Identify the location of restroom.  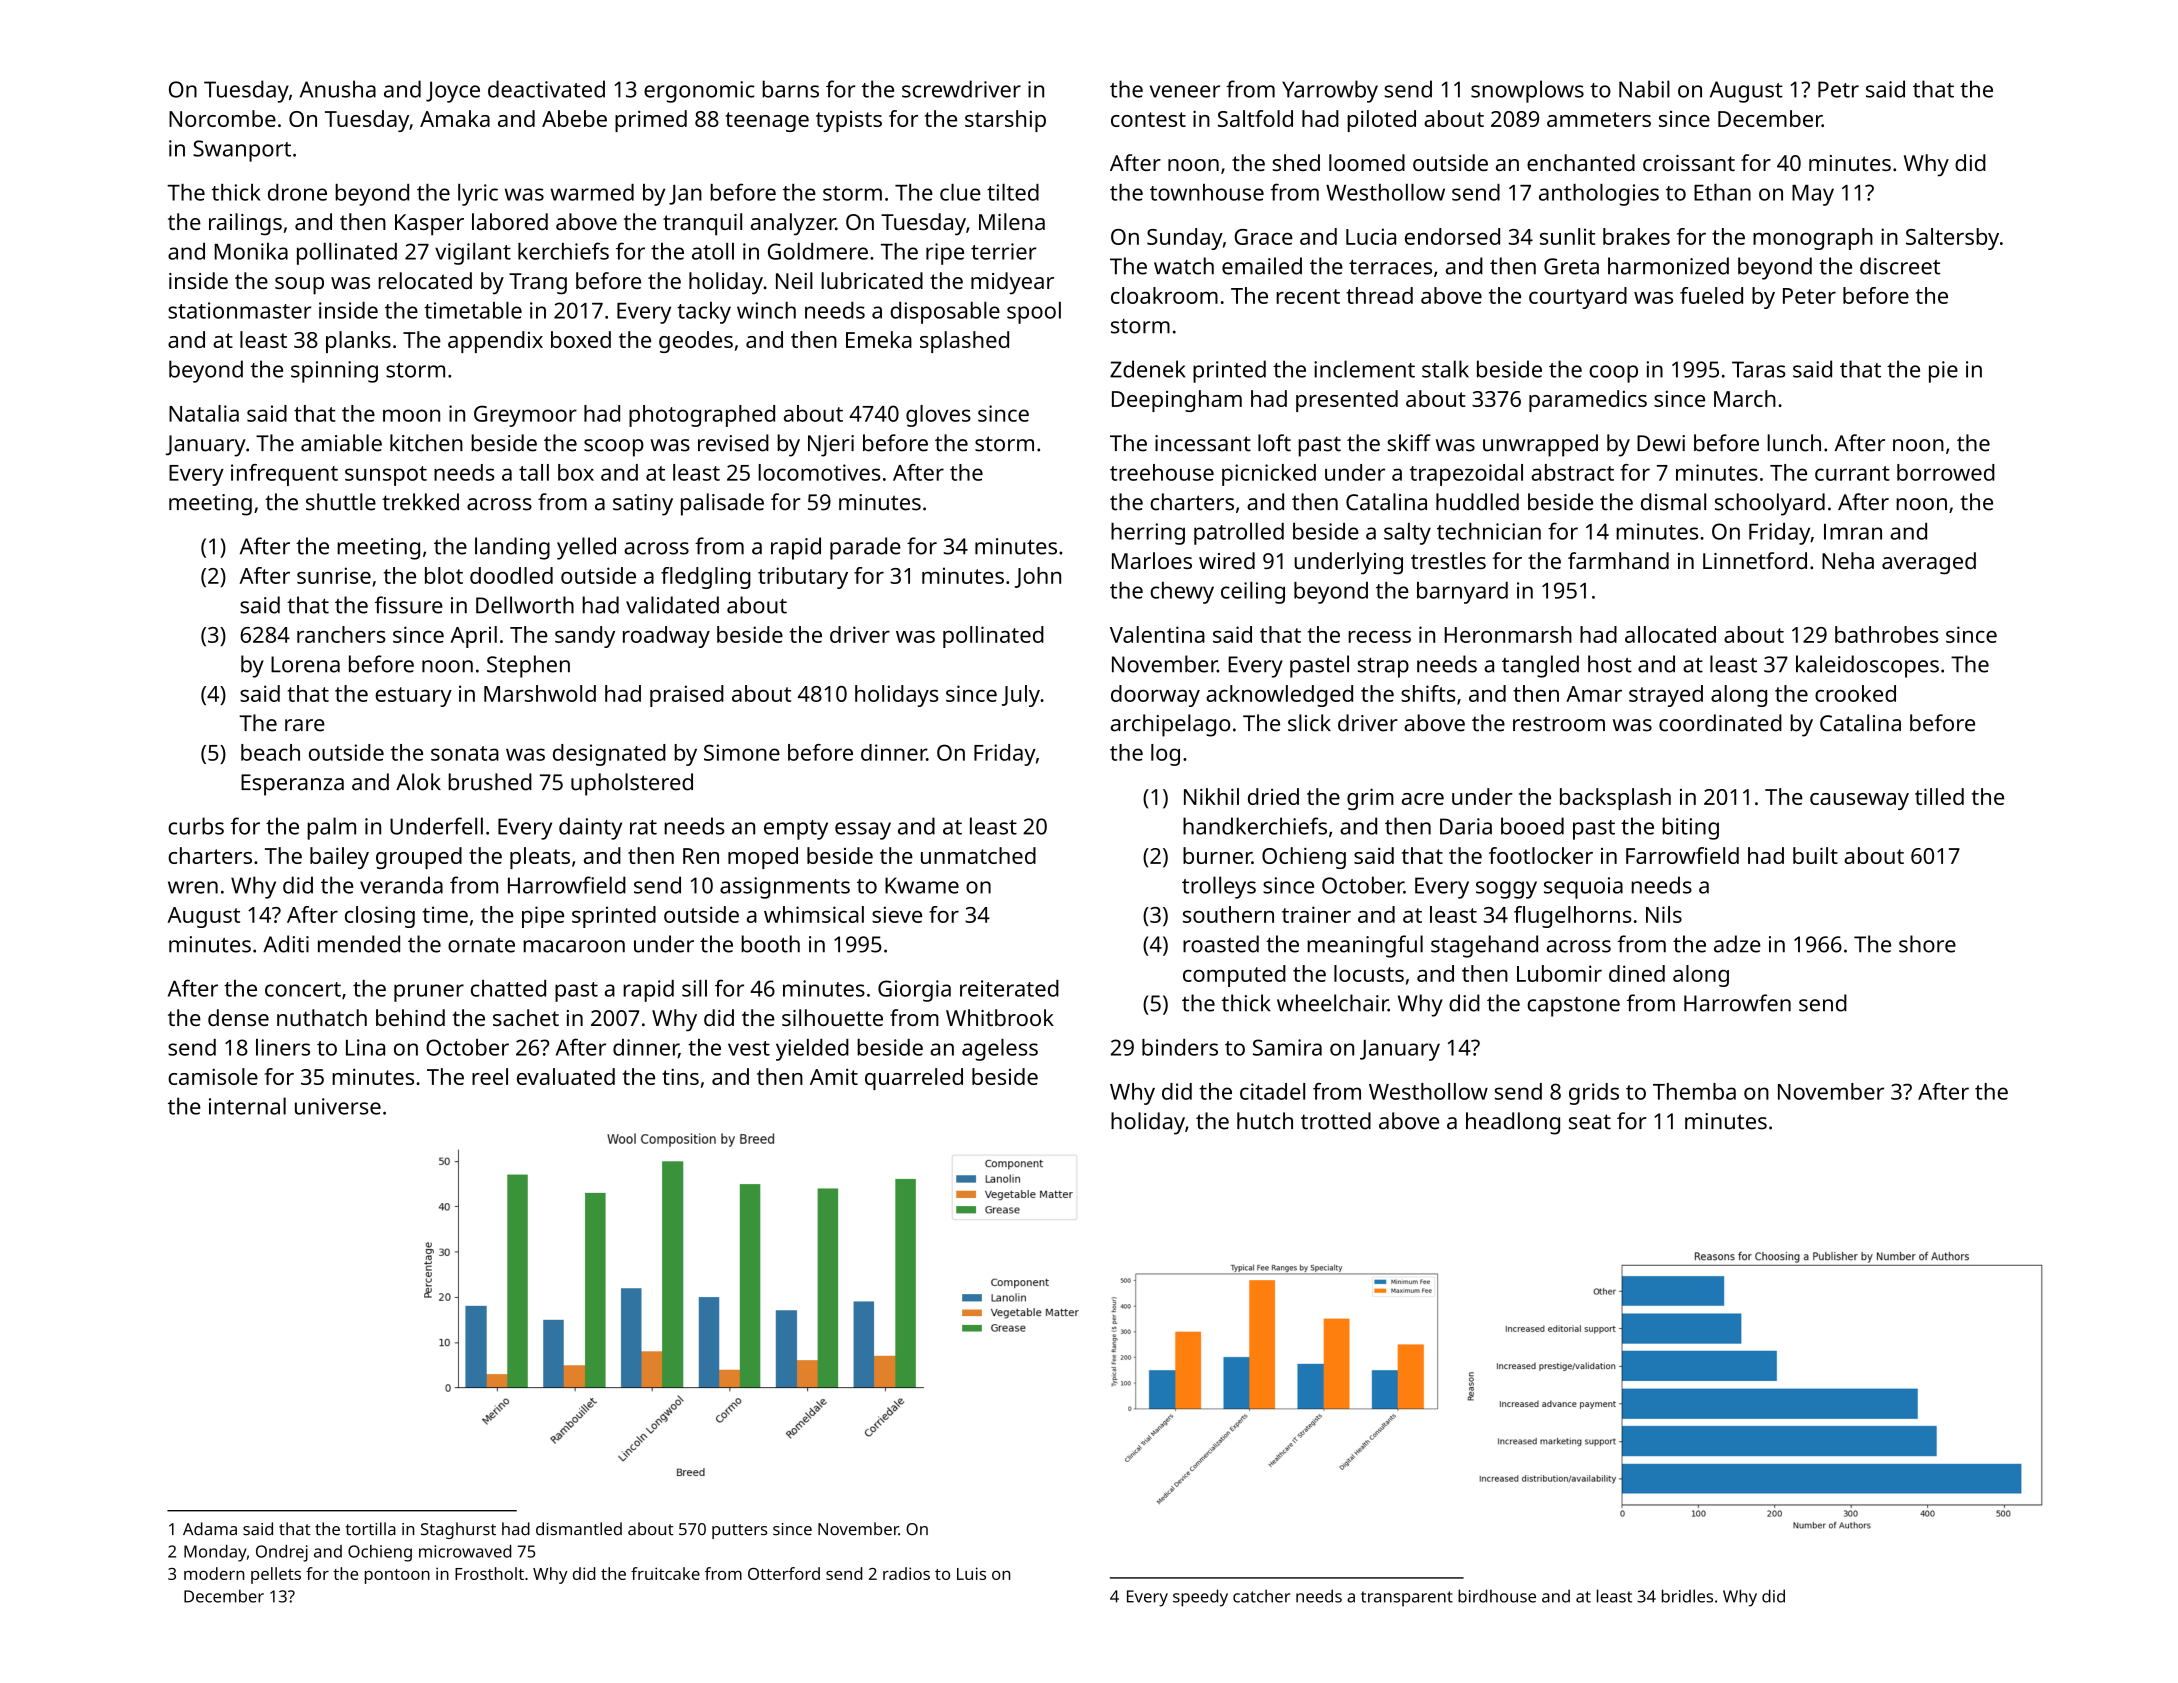
(1559, 724).
